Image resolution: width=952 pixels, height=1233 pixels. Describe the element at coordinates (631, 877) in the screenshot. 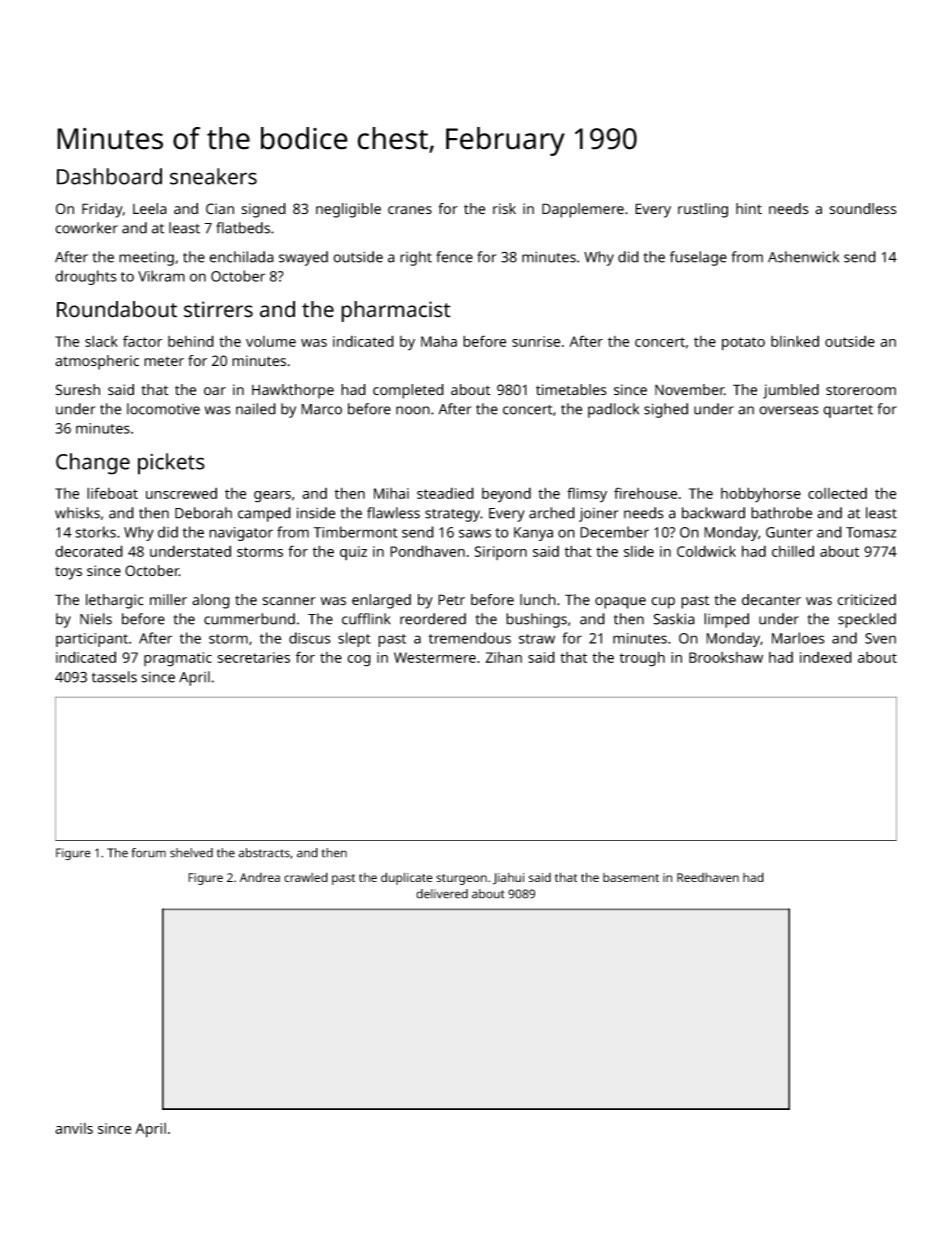

I see `basement` at that location.
